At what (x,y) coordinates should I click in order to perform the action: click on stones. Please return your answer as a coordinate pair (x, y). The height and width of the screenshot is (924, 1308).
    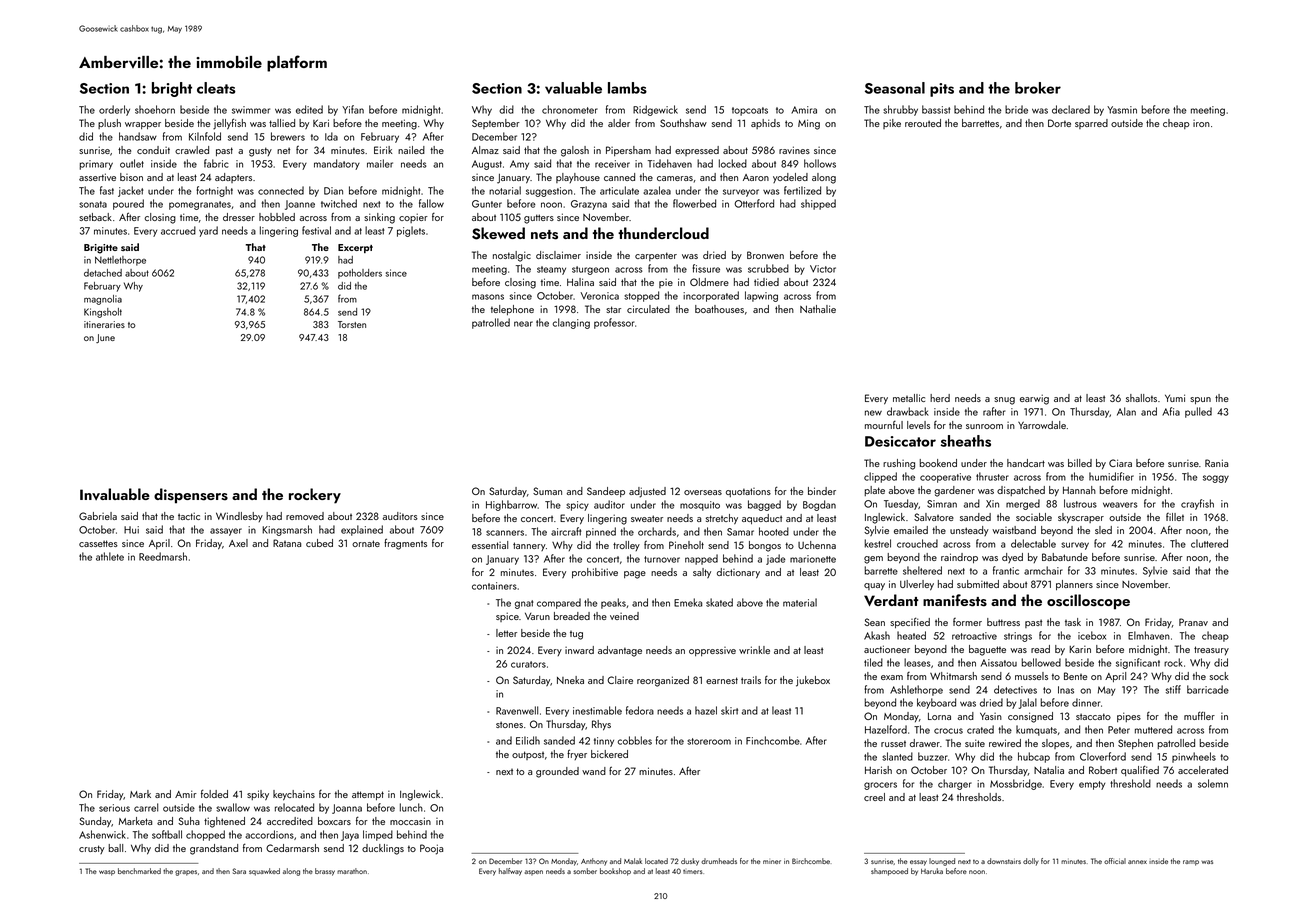
    Looking at the image, I should click on (509, 724).
